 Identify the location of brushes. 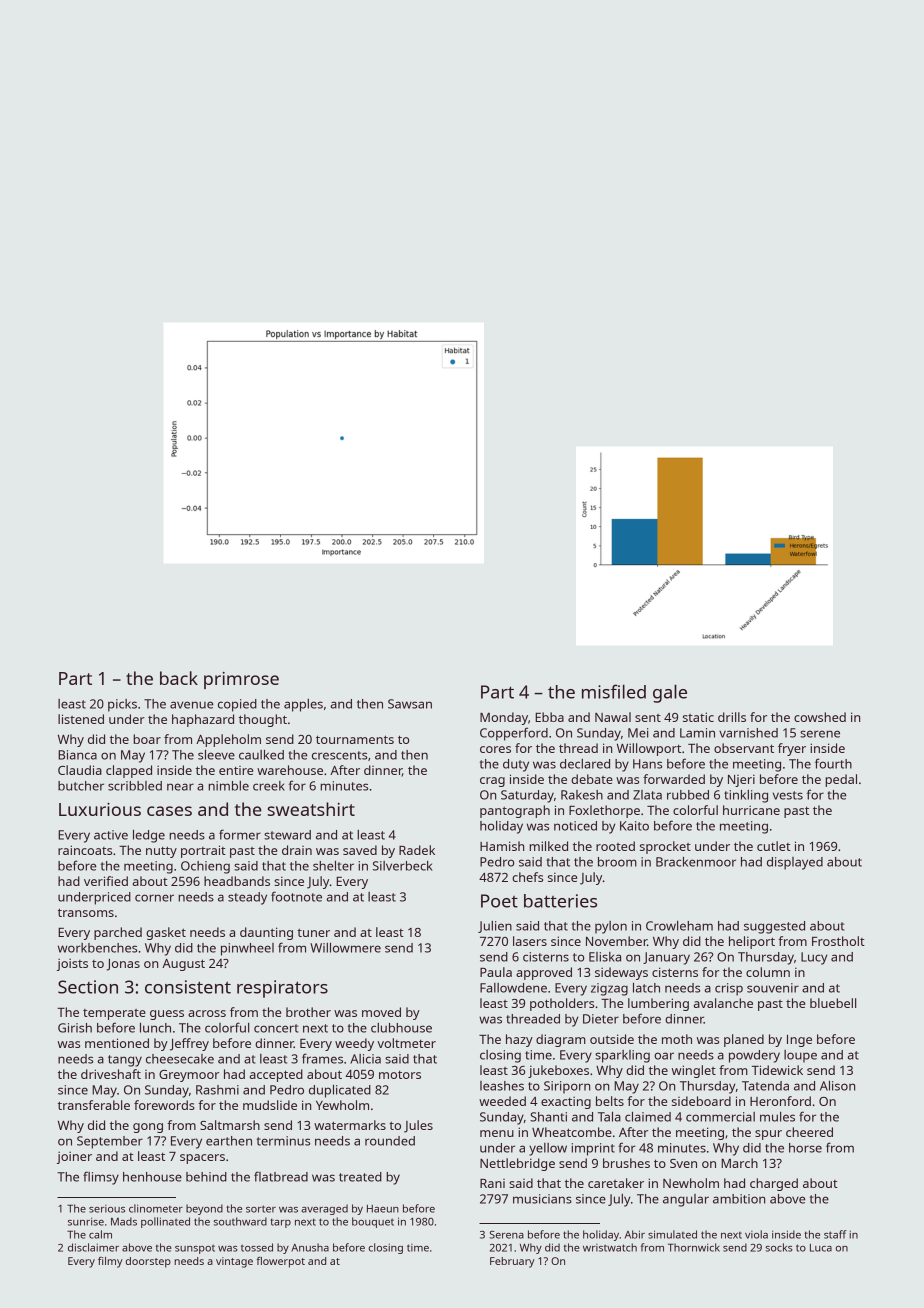
(626, 1163).
